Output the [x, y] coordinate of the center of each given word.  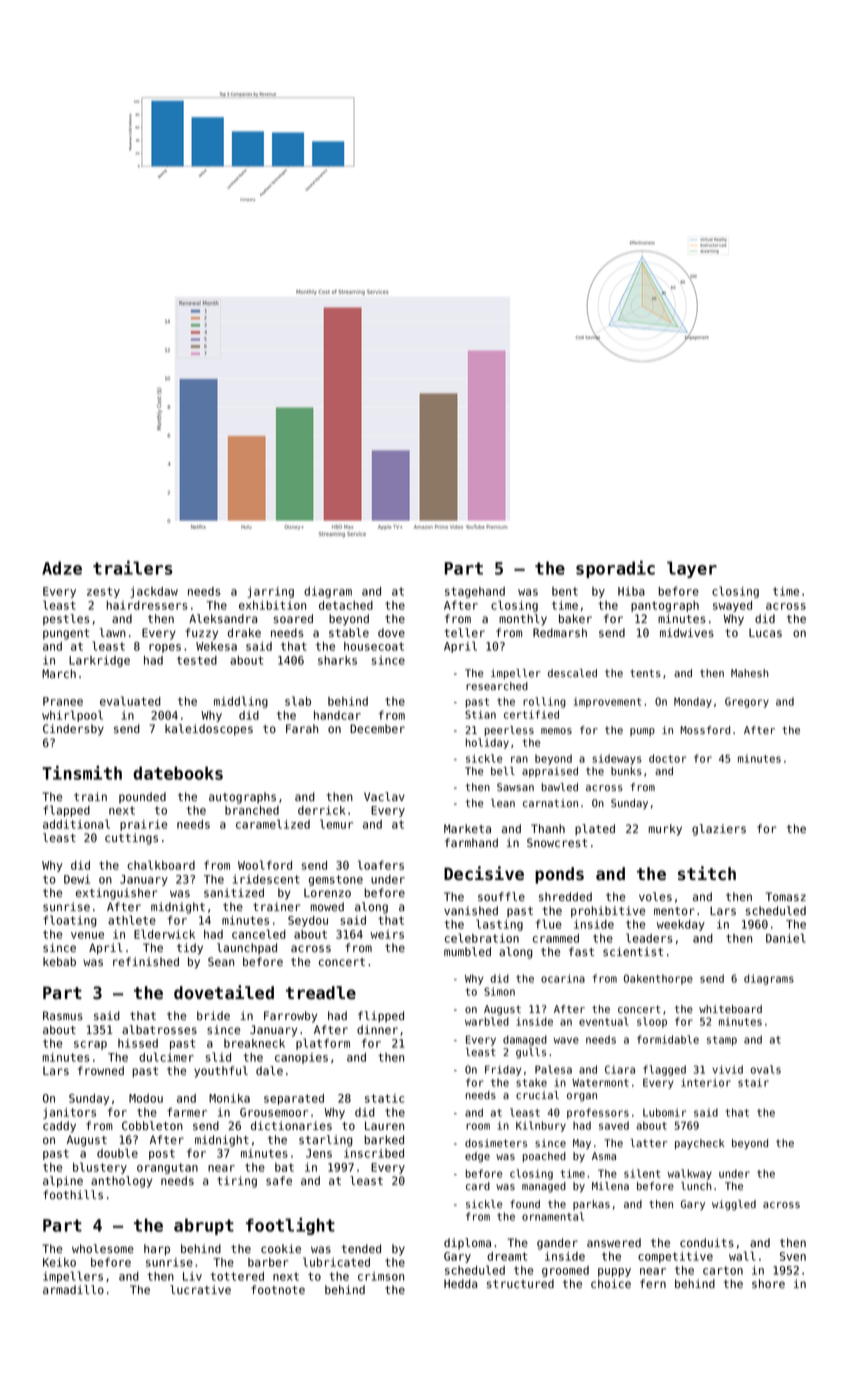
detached [346, 605]
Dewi [77, 879]
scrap [90, 1045]
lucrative [200, 1289]
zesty [103, 592]
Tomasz [786, 896]
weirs [387, 934]
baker [575, 618]
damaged [525, 1040]
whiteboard [730, 1009]
